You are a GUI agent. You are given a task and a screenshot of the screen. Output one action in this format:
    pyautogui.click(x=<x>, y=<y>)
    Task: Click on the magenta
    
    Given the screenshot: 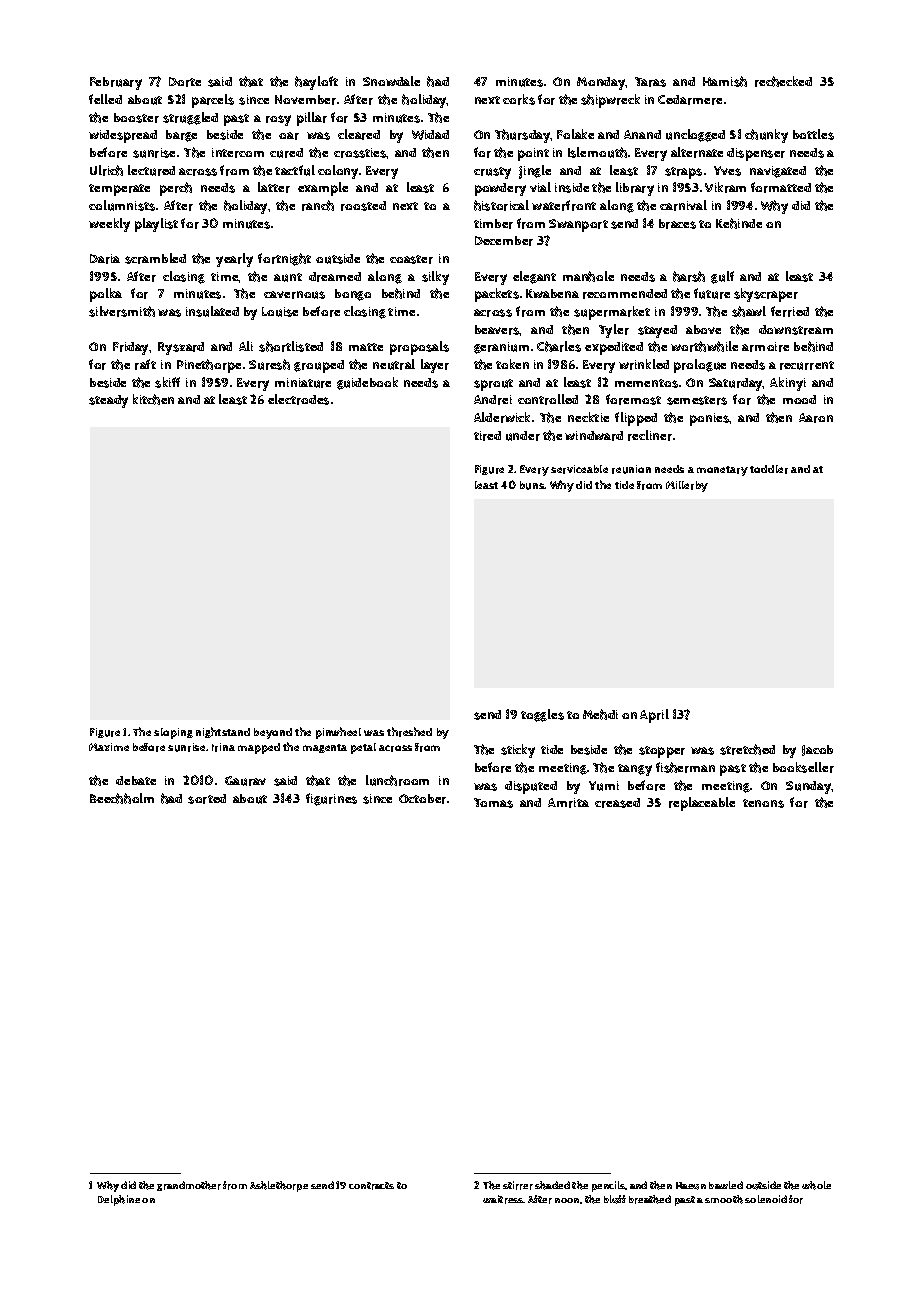 What is the action you would take?
    pyautogui.click(x=325, y=748)
